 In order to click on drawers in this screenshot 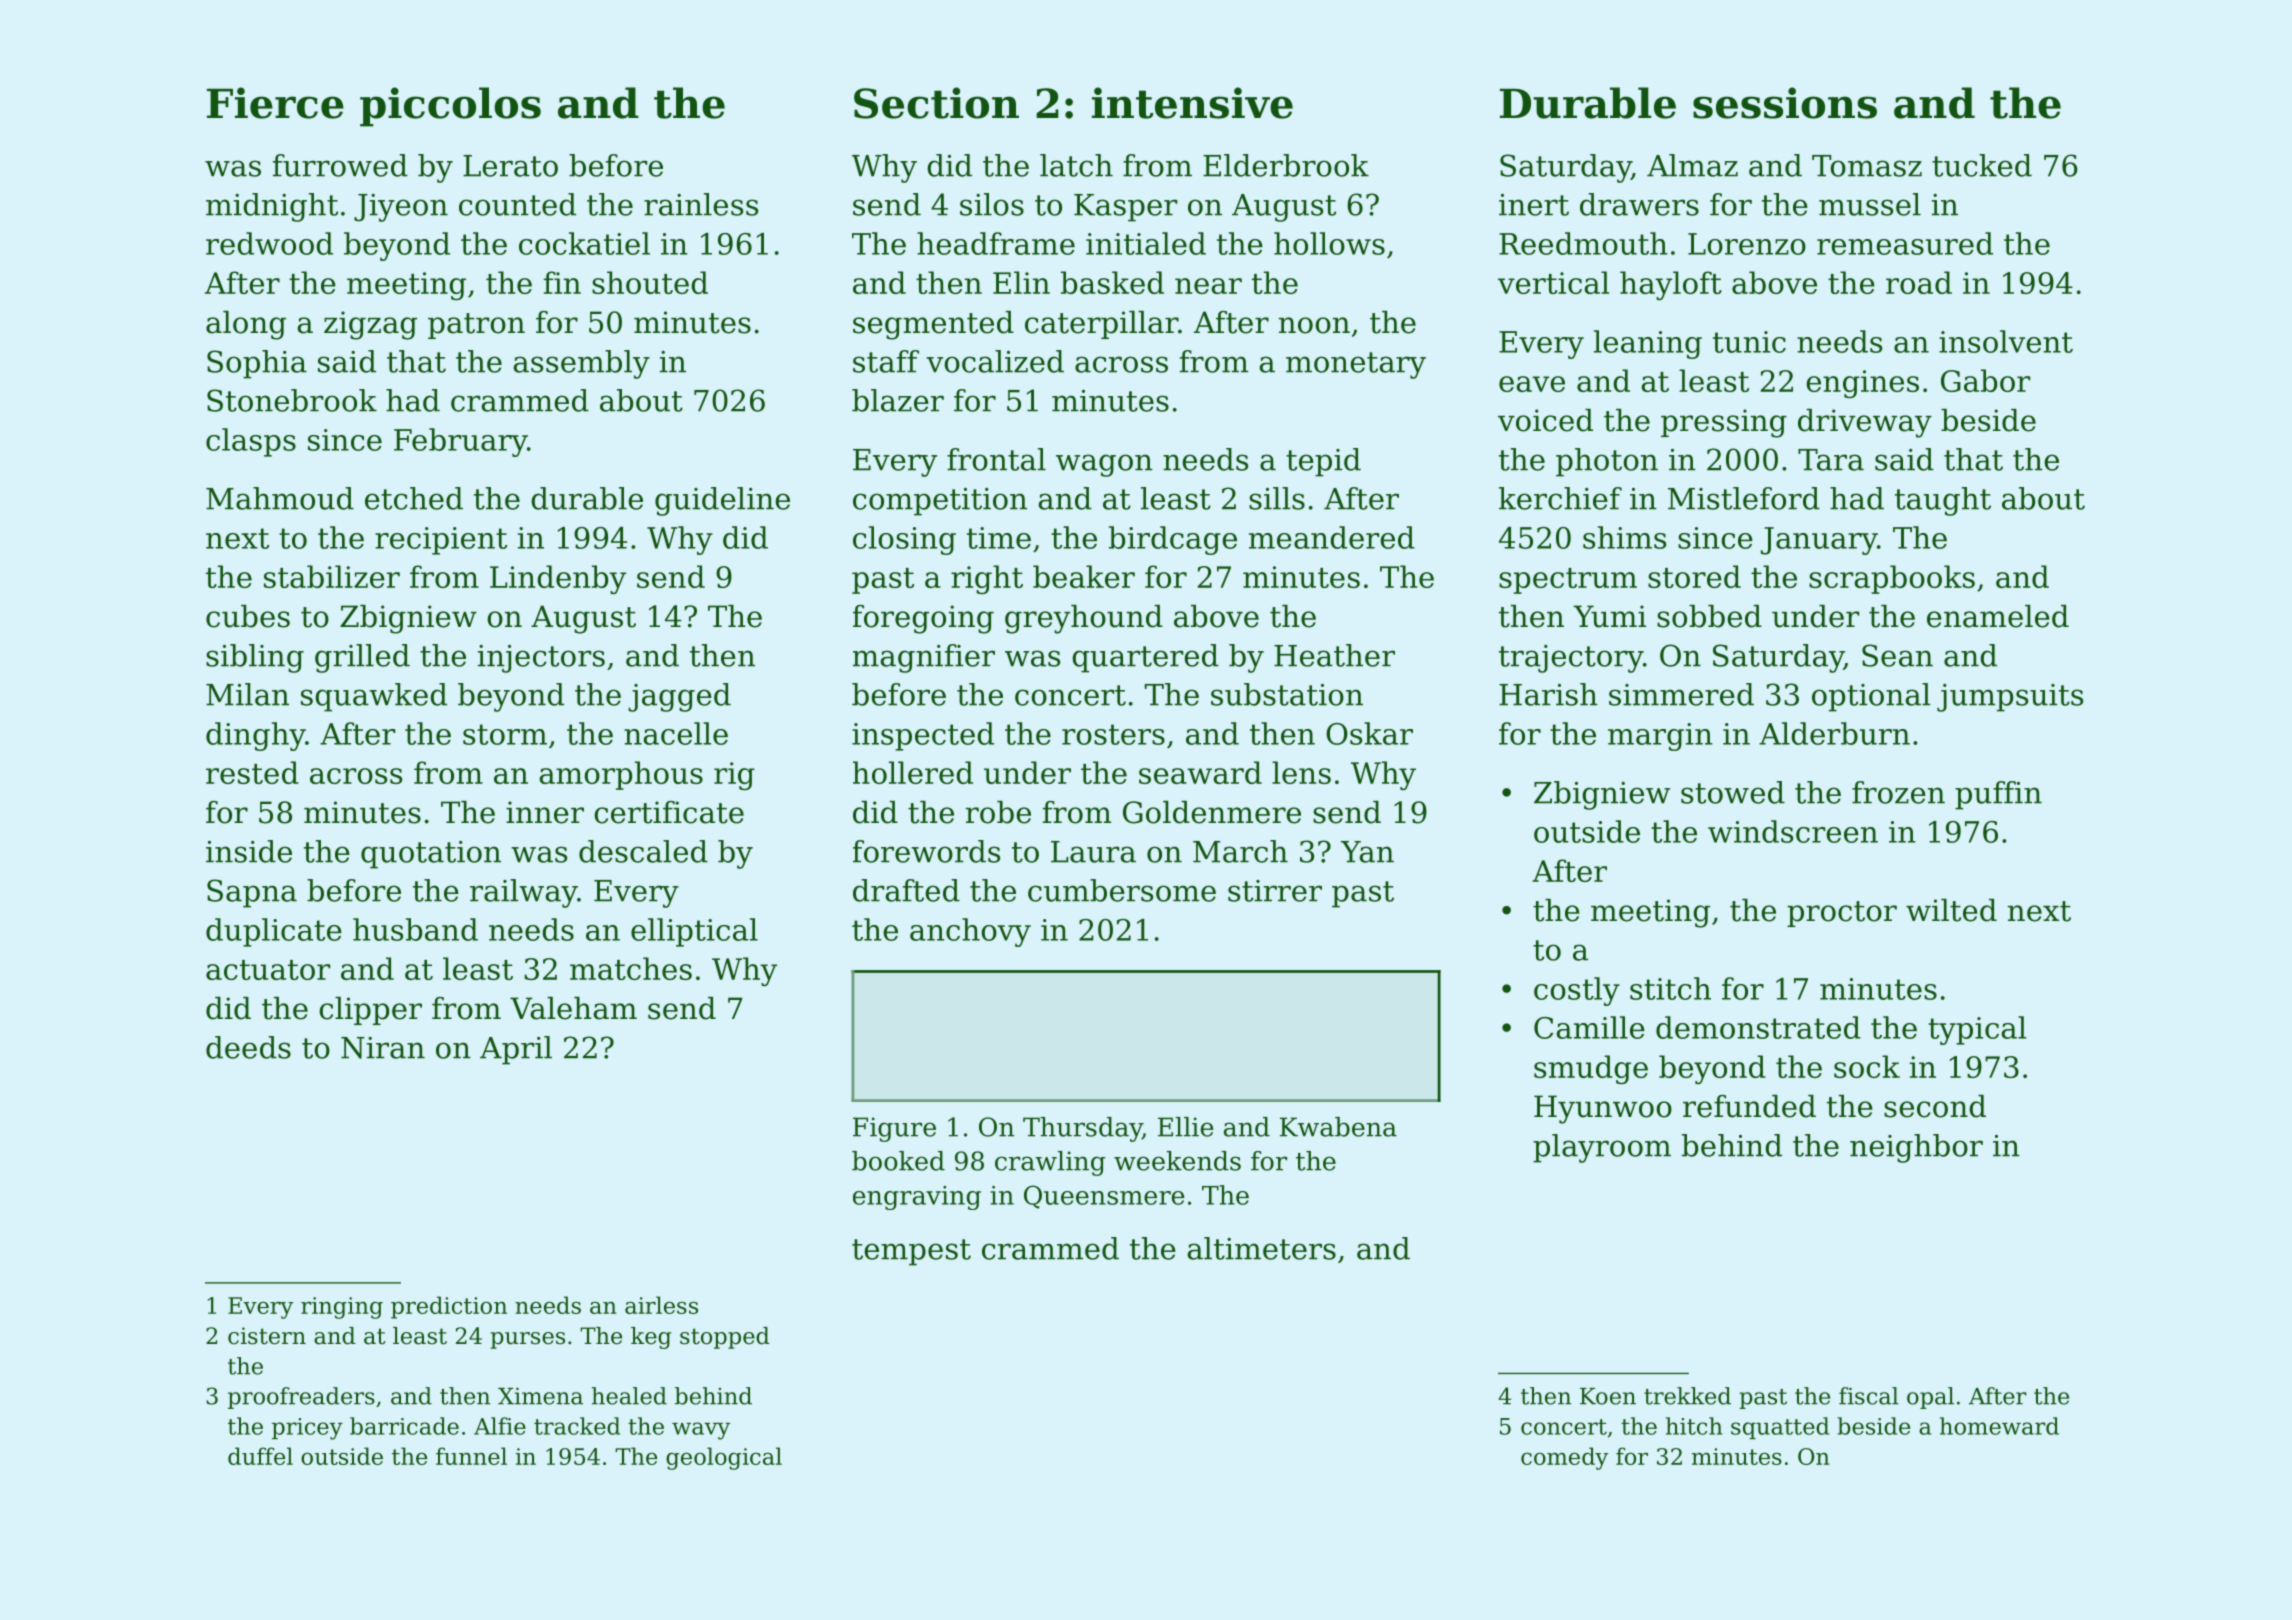, I will do `click(1639, 204)`.
